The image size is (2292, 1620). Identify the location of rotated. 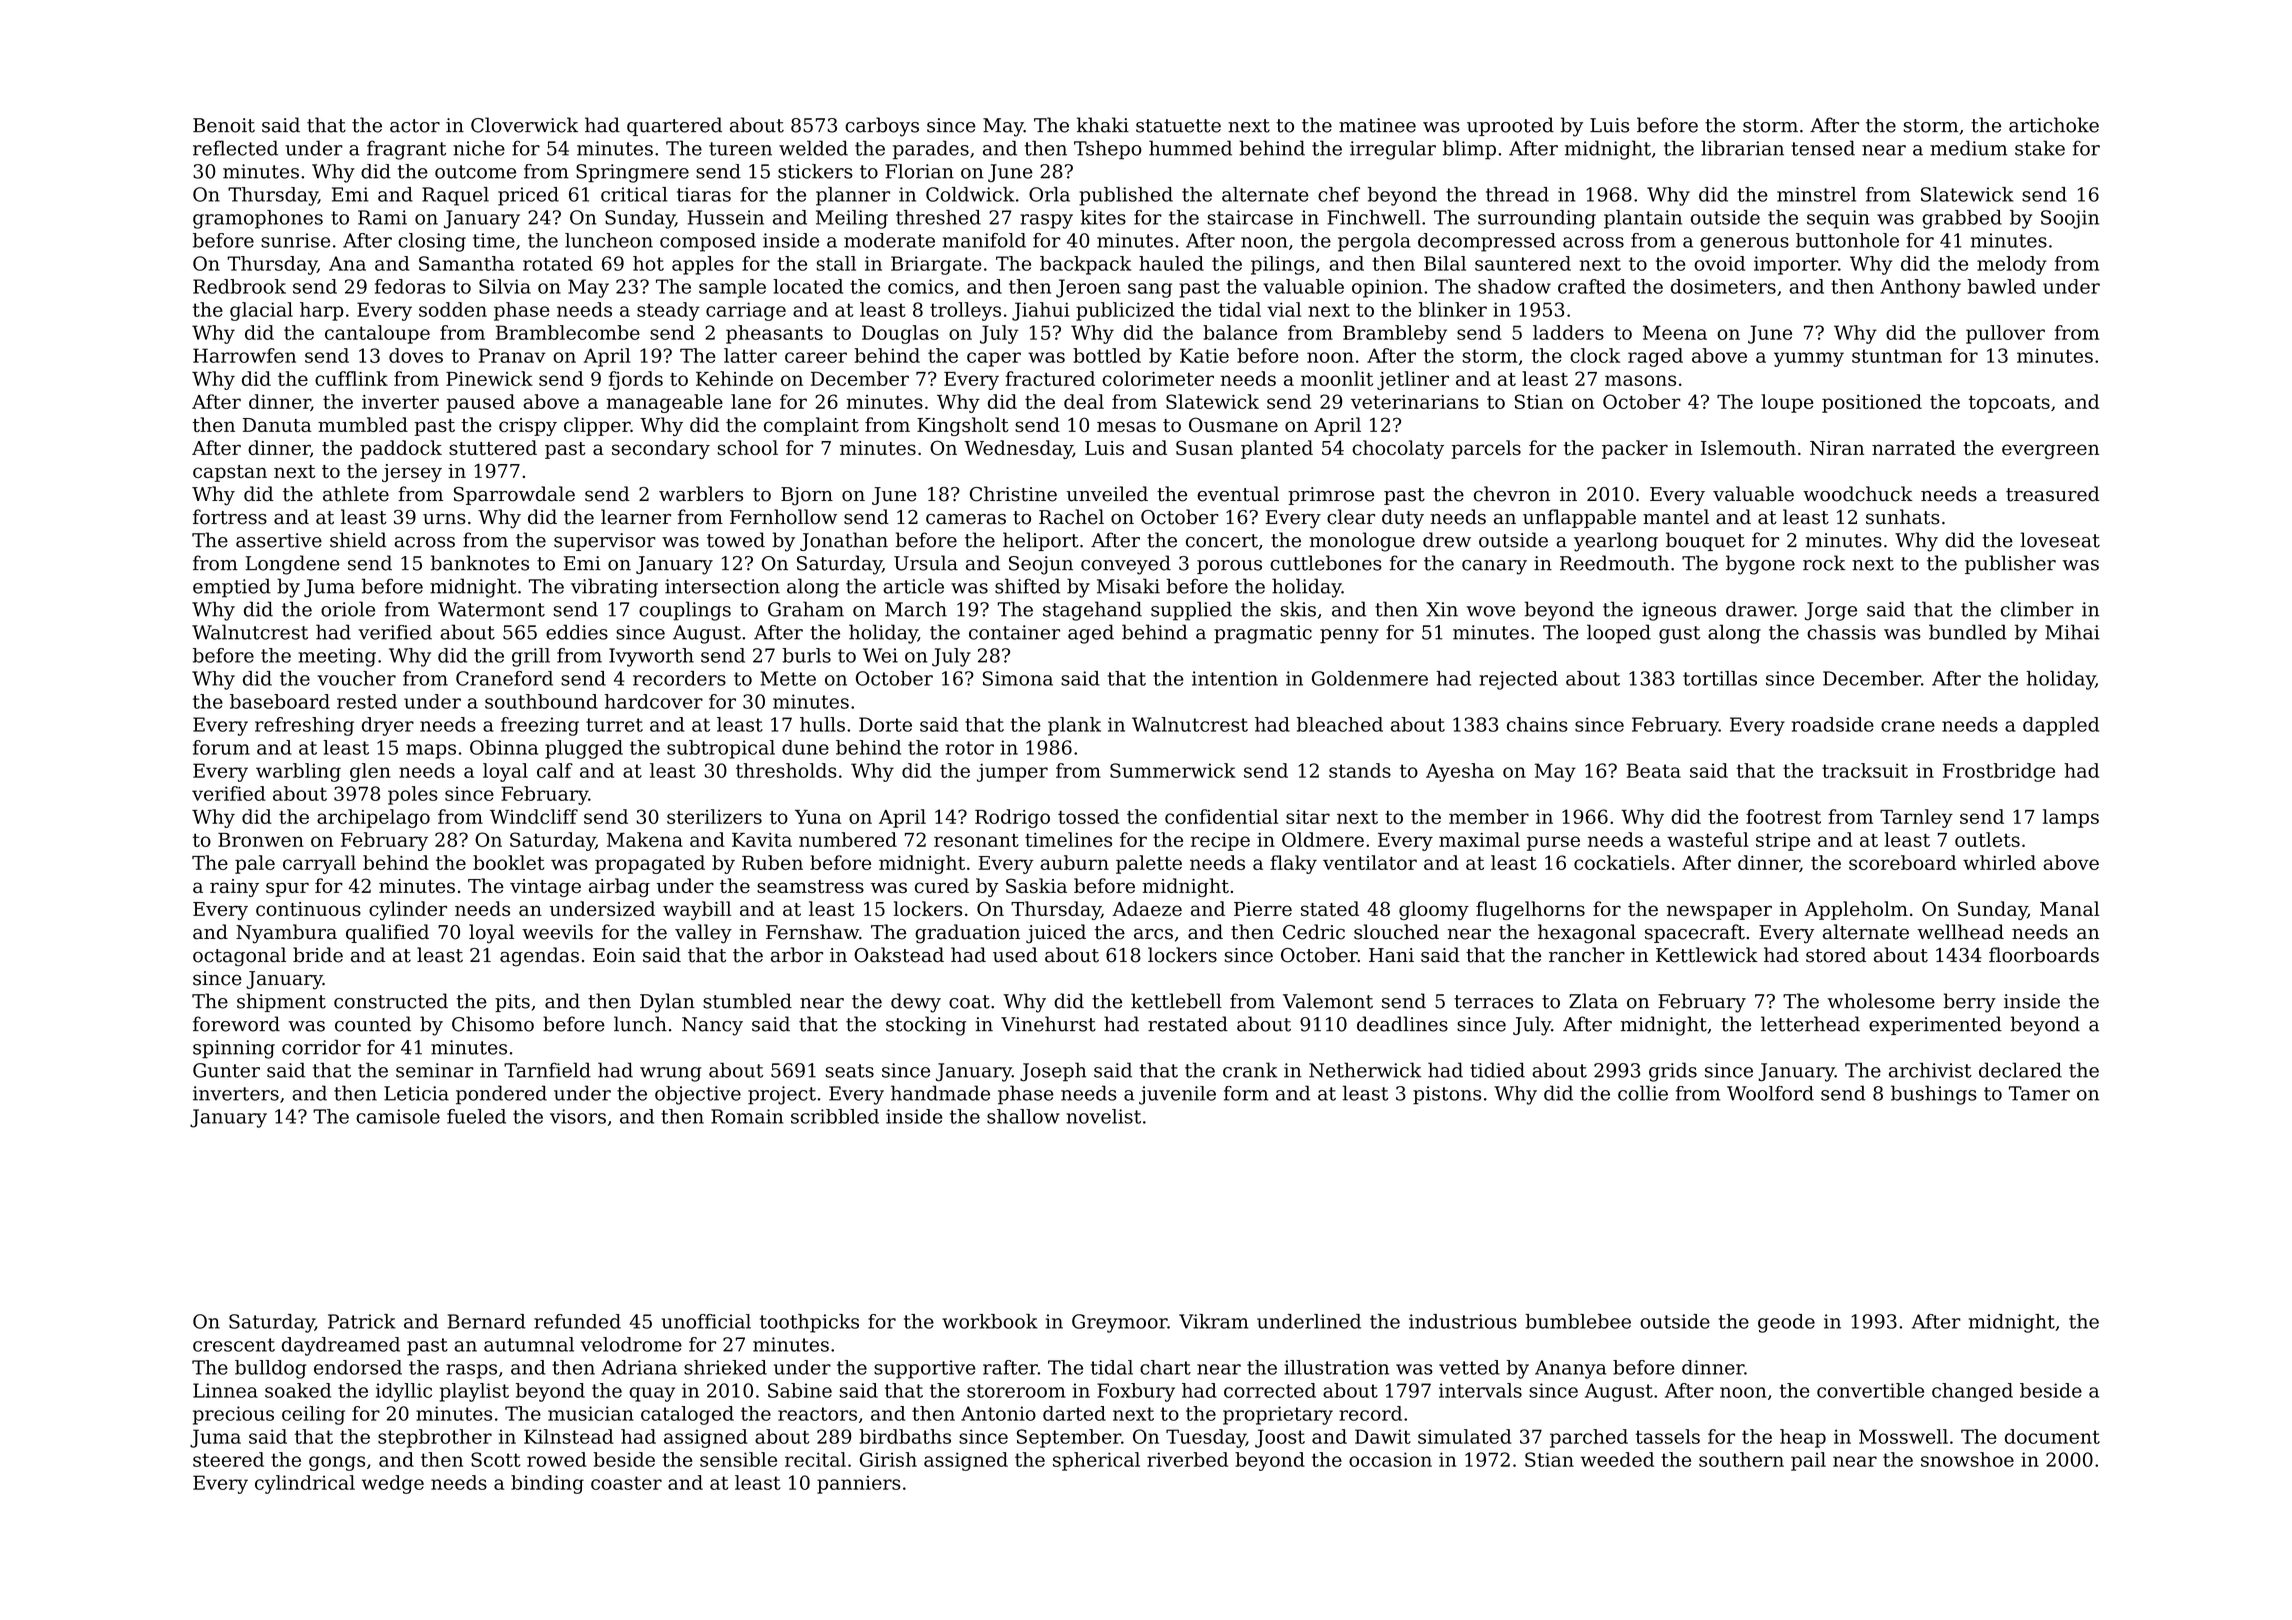
(558, 263).
